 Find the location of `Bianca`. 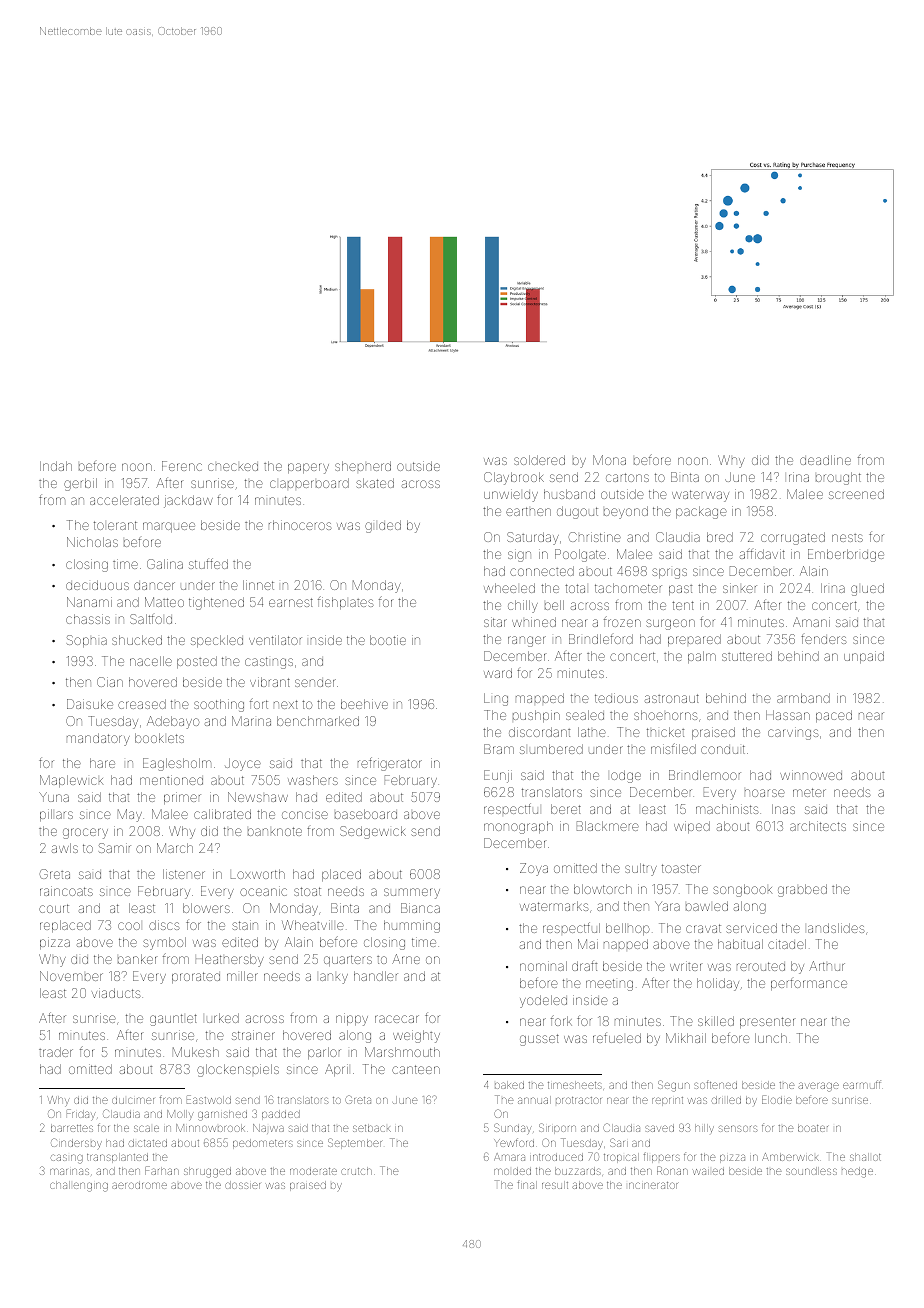

Bianca is located at coordinates (420, 908).
